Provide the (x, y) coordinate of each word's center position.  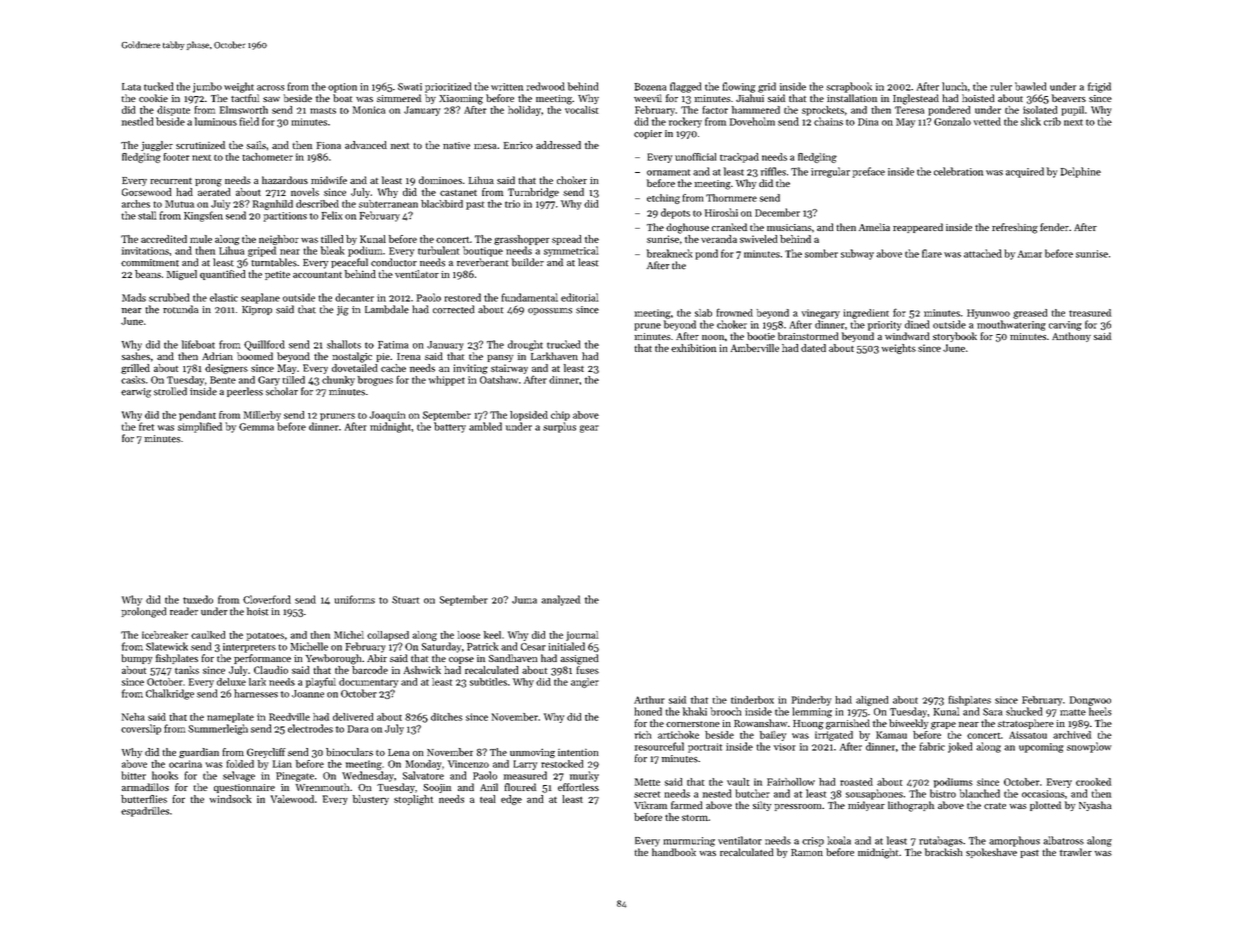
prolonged (144, 612)
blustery (371, 800)
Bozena (650, 87)
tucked (158, 86)
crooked (1093, 782)
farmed (687, 805)
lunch (954, 86)
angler (585, 683)
